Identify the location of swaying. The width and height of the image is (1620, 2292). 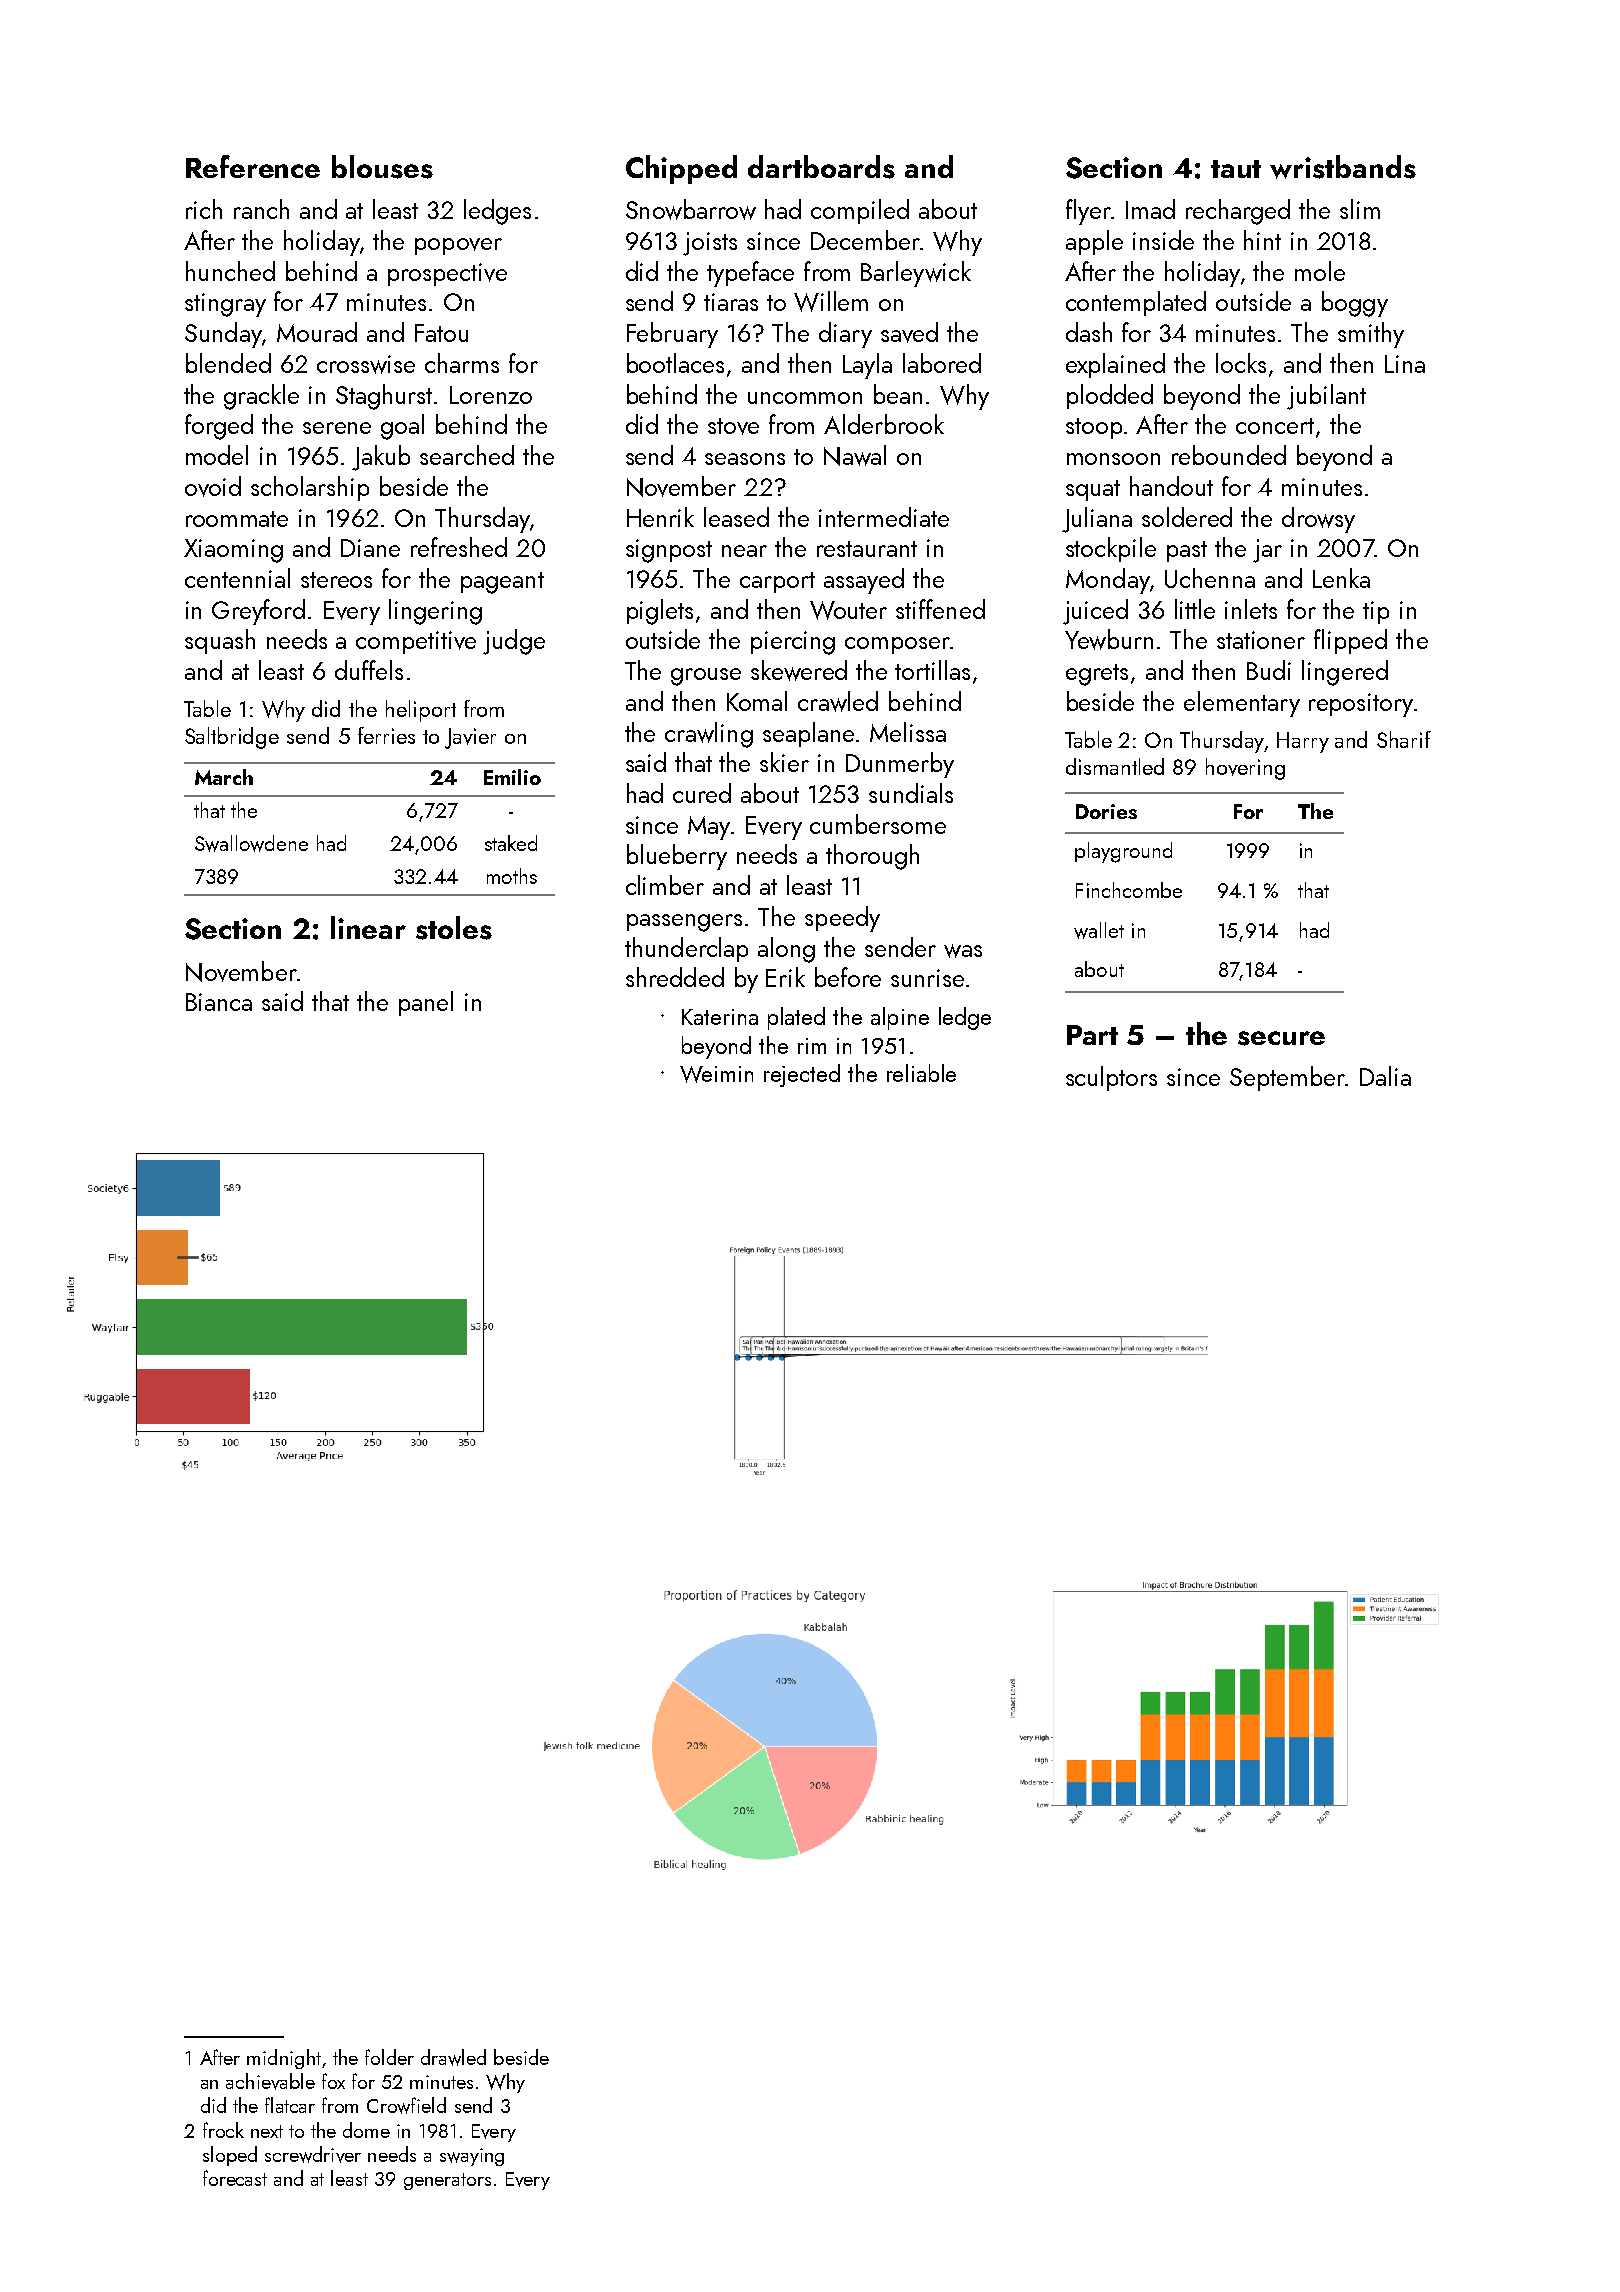
(472, 2157).
